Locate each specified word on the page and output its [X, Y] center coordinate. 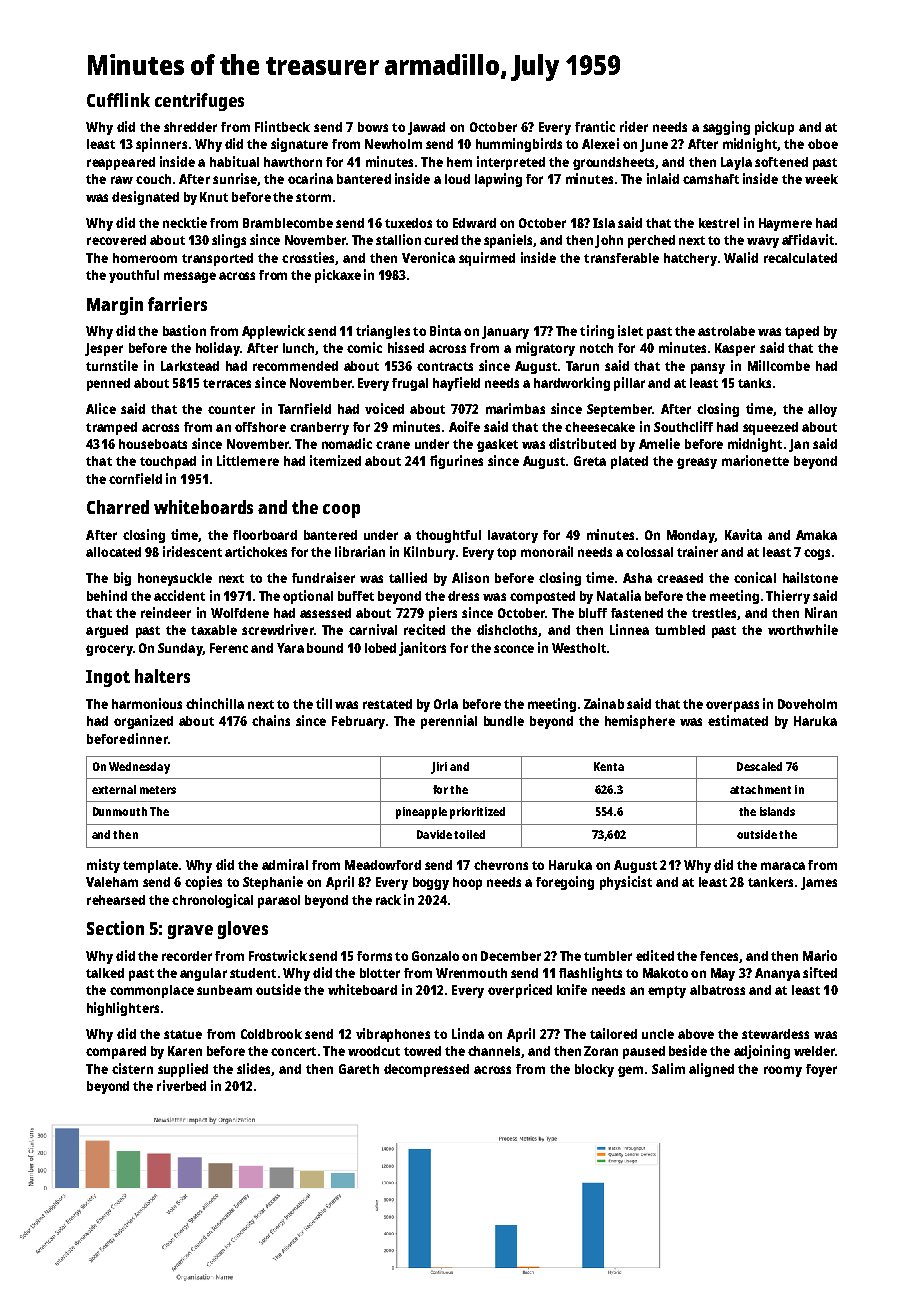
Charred [118, 507]
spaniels [508, 241]
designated [145, 198]
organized [143, 722]
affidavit [808, 239]
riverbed [181, 1085]
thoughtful [448, 536]
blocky [594, 1070]
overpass [732, 706]
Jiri [439, 768]
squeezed [770, 428]
